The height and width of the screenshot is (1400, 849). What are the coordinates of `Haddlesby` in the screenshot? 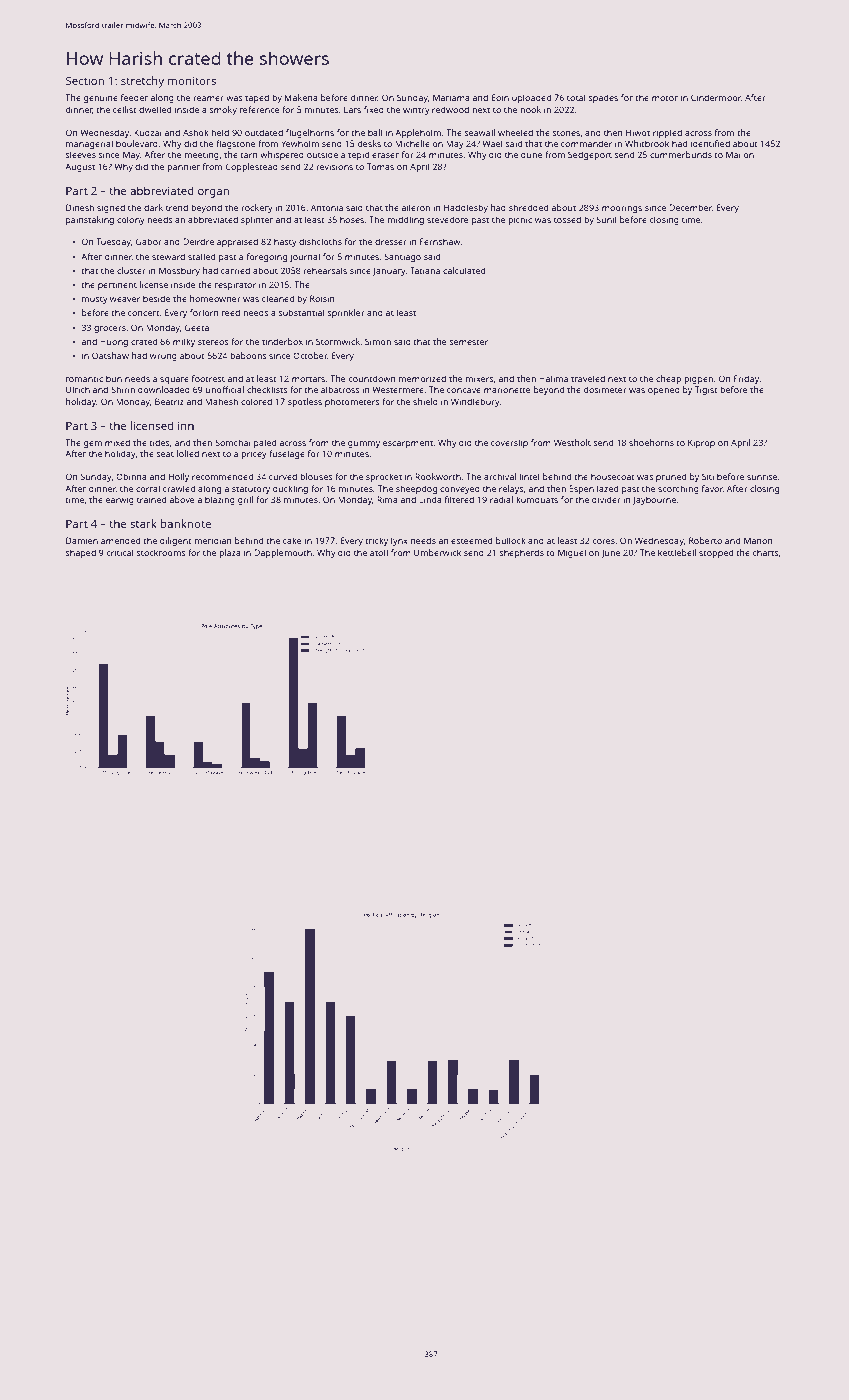 It's located at (466, 208).
